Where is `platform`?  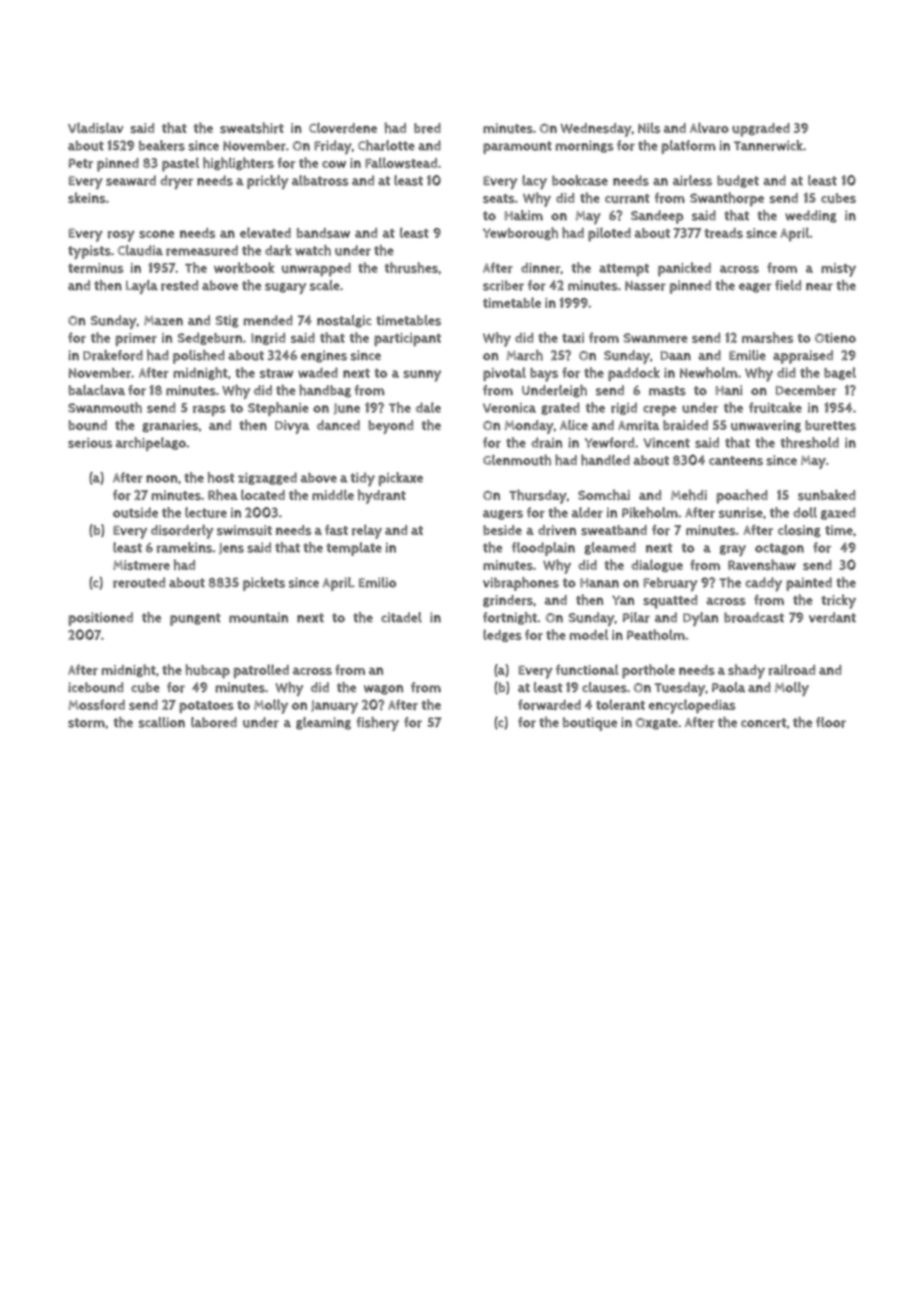
platform is located at coordinates (688, 147).
